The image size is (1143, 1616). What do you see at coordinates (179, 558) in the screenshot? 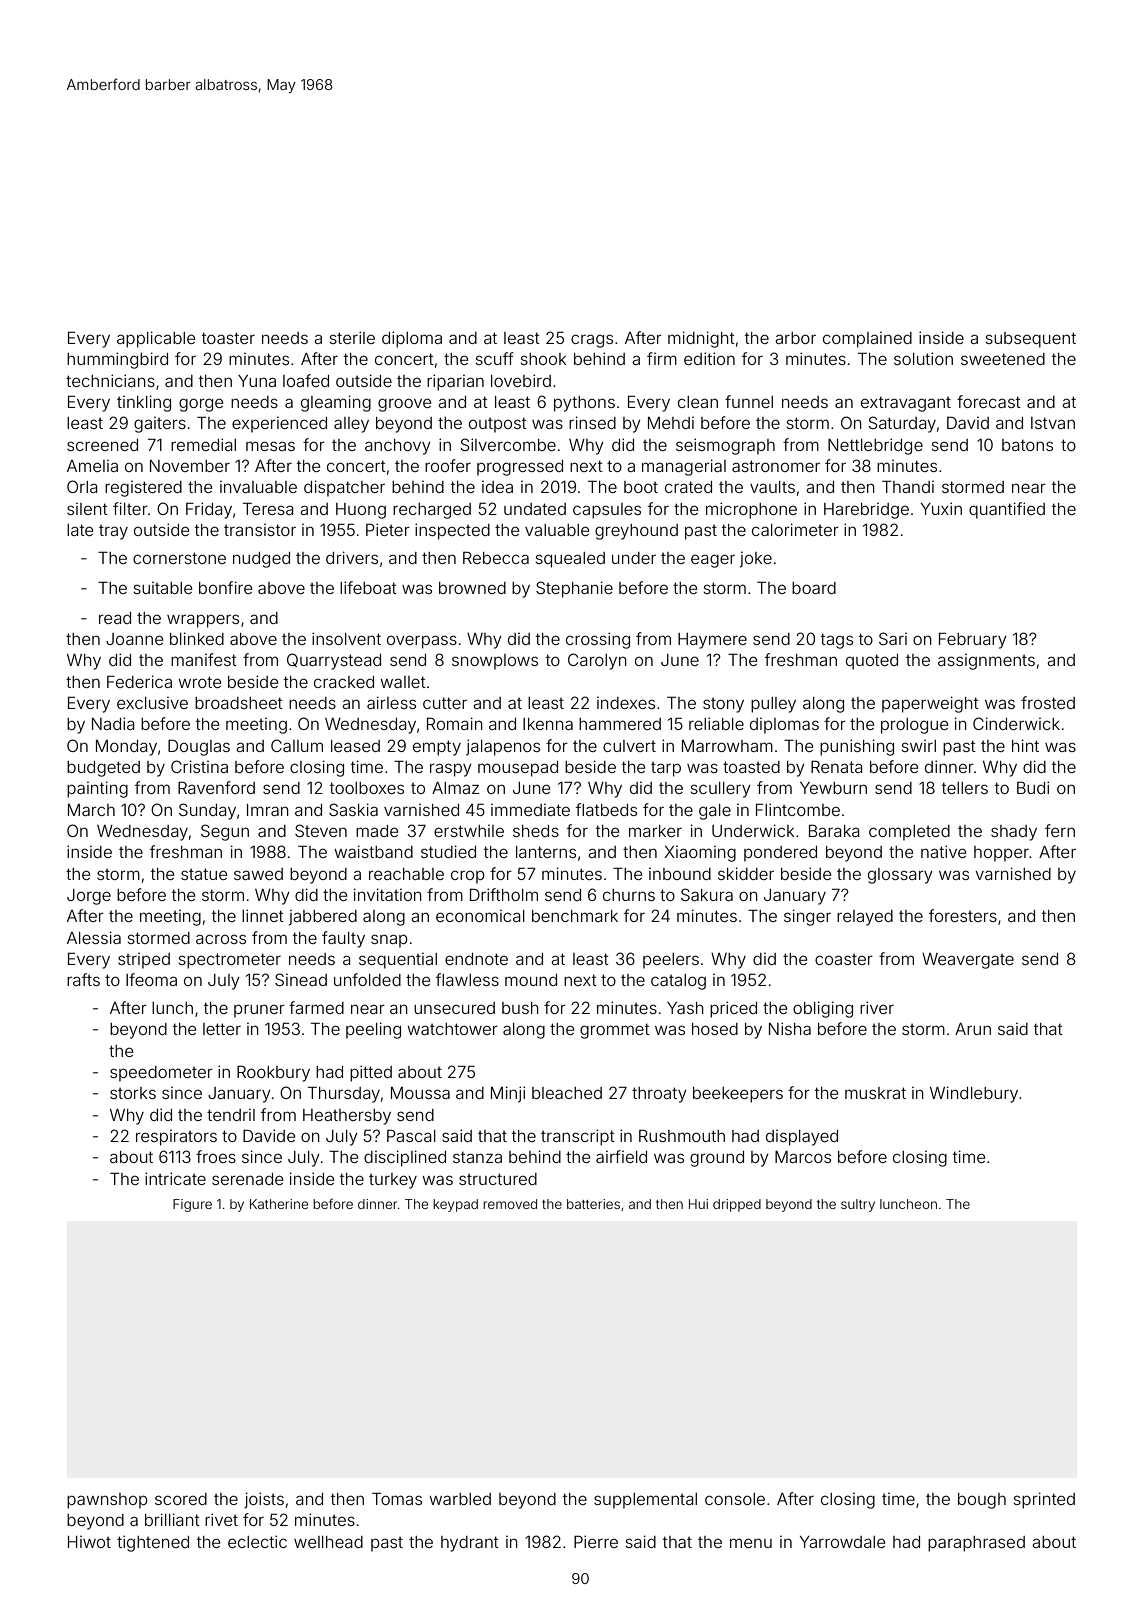
I see `cornerstone` at bounding box center [179, 558].
